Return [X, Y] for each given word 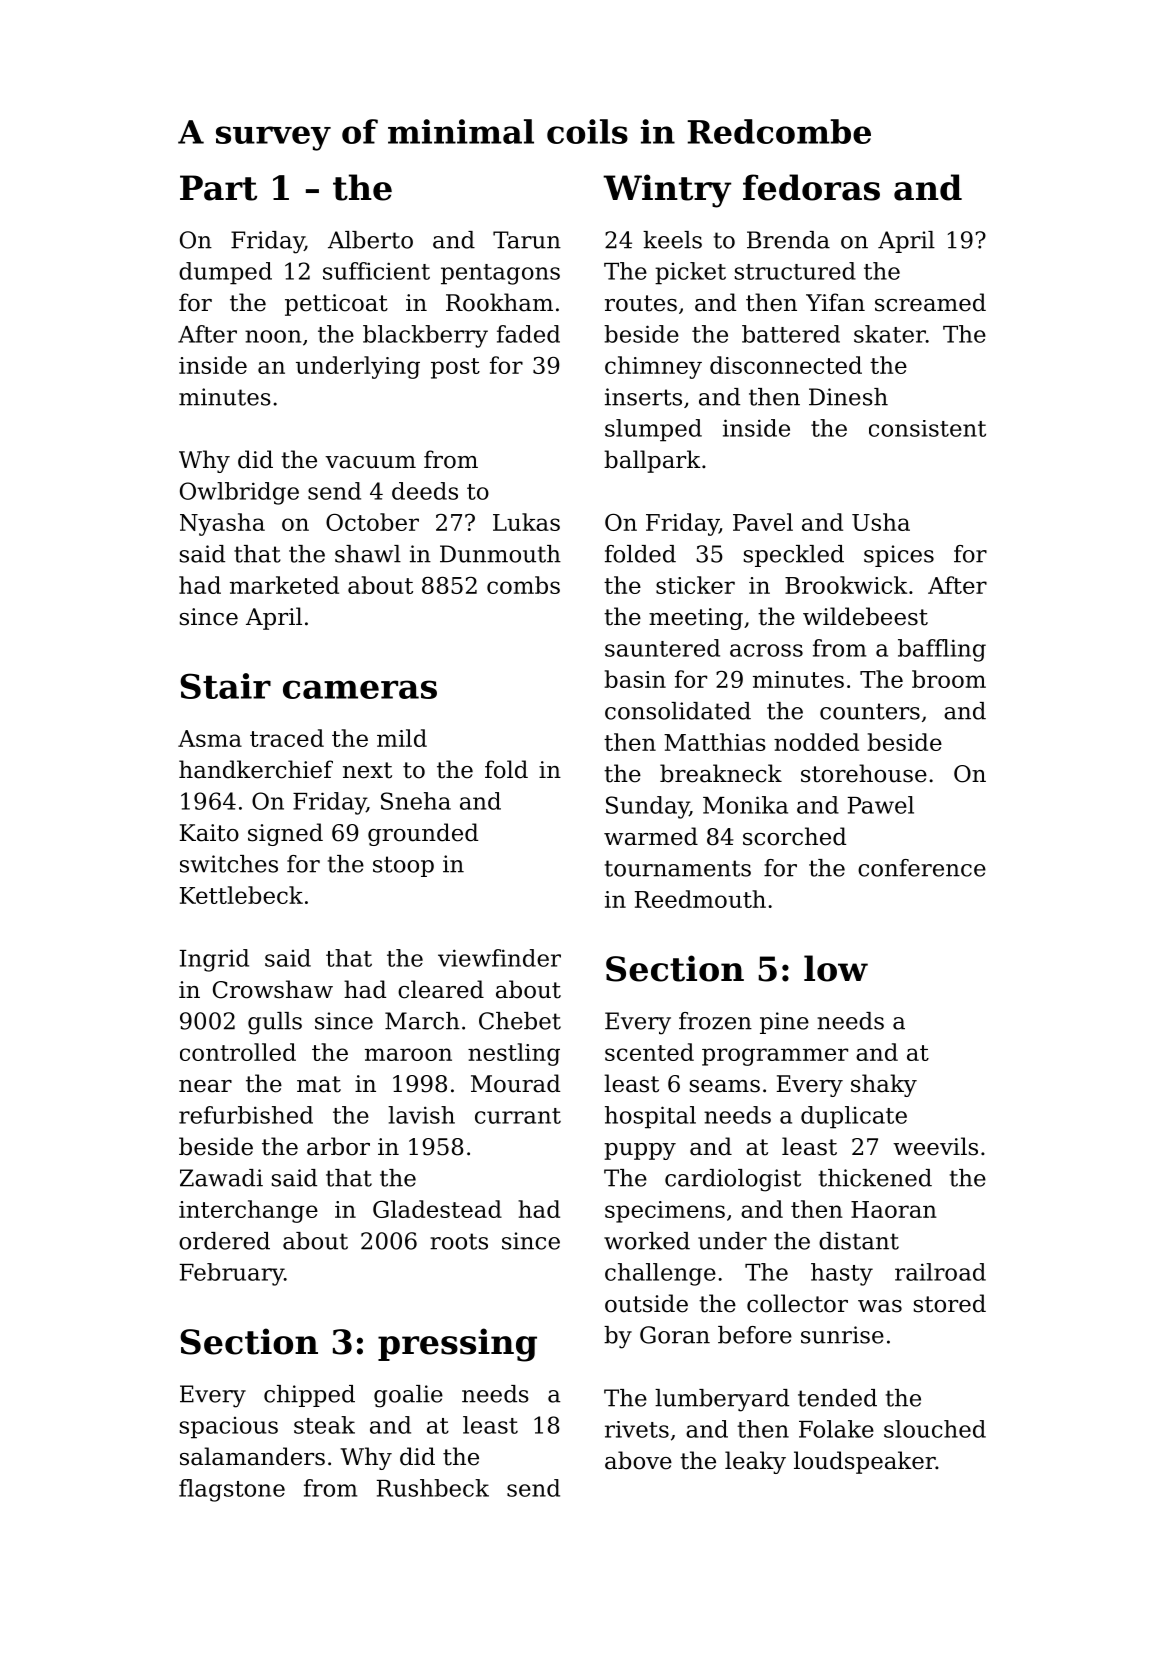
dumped [225, 273]
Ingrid [214, 960]
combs [523, 585]
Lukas [526, 522]
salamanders [252, 1456]
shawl [368, 554]
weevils [935, 1146]
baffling [942, 650]
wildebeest [865, 616]
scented [649, 1052]
